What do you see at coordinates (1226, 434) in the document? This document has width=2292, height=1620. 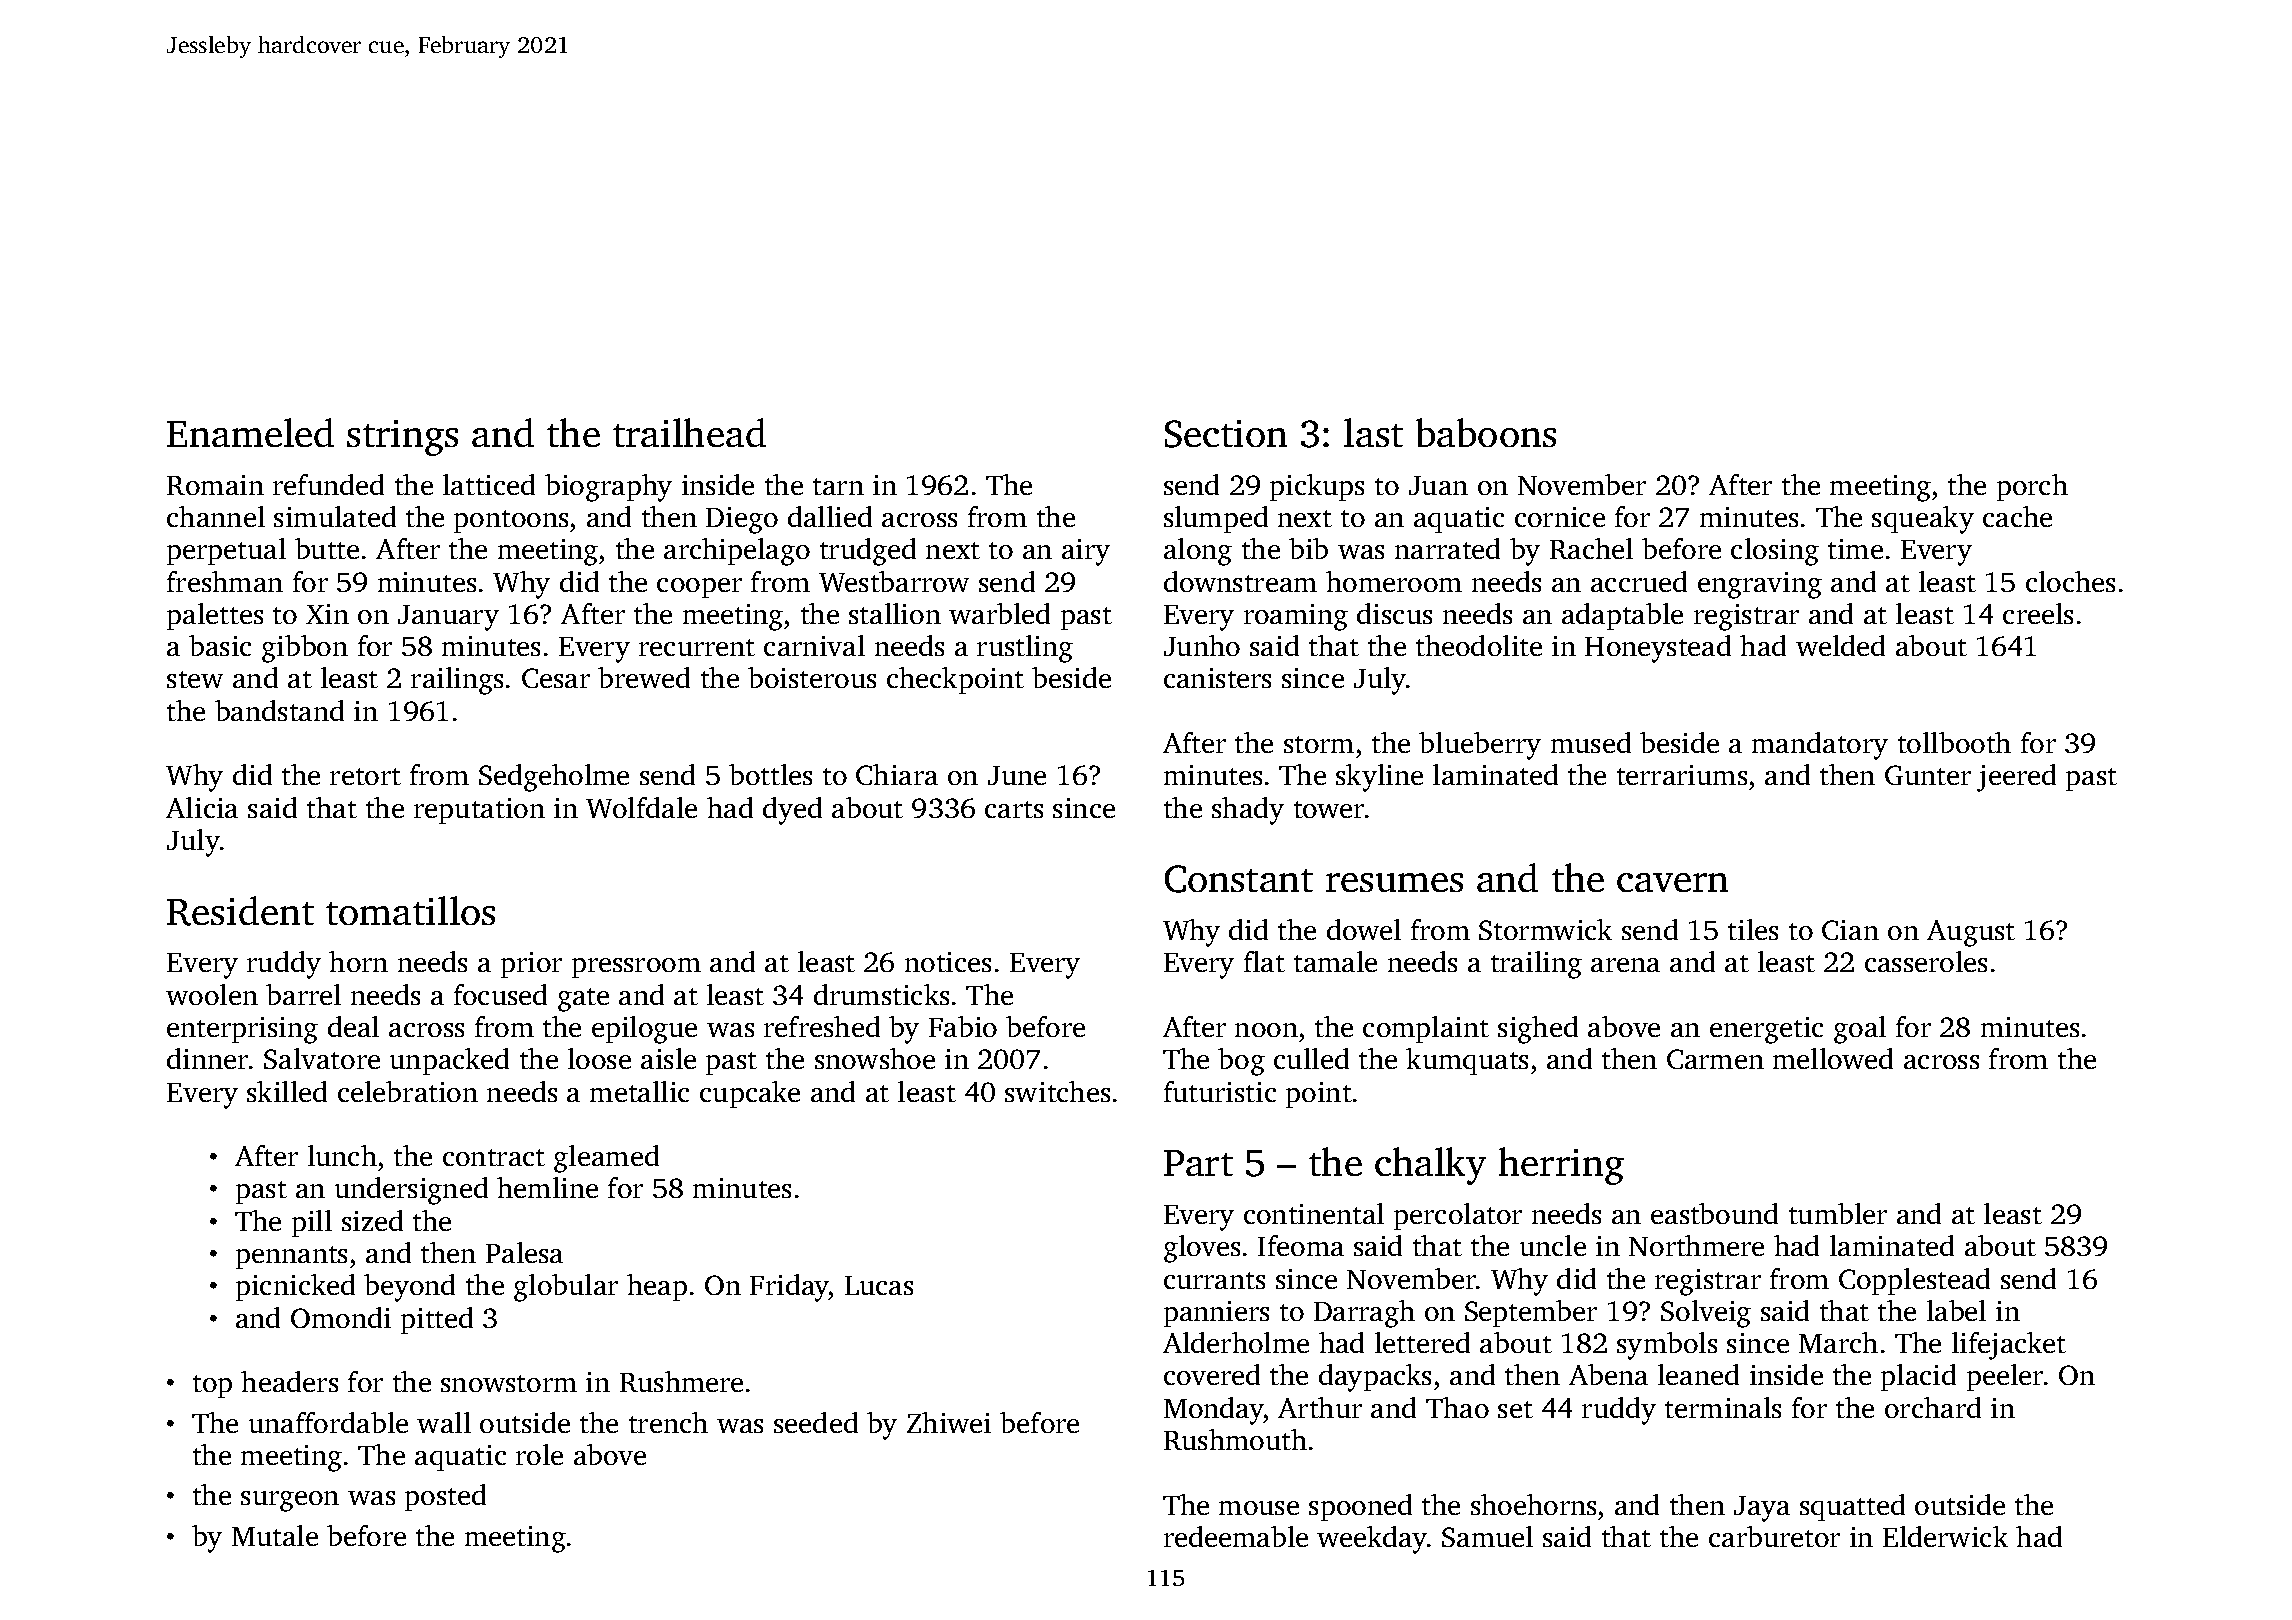 I see `Section` at bounding box center [1226, 434].
